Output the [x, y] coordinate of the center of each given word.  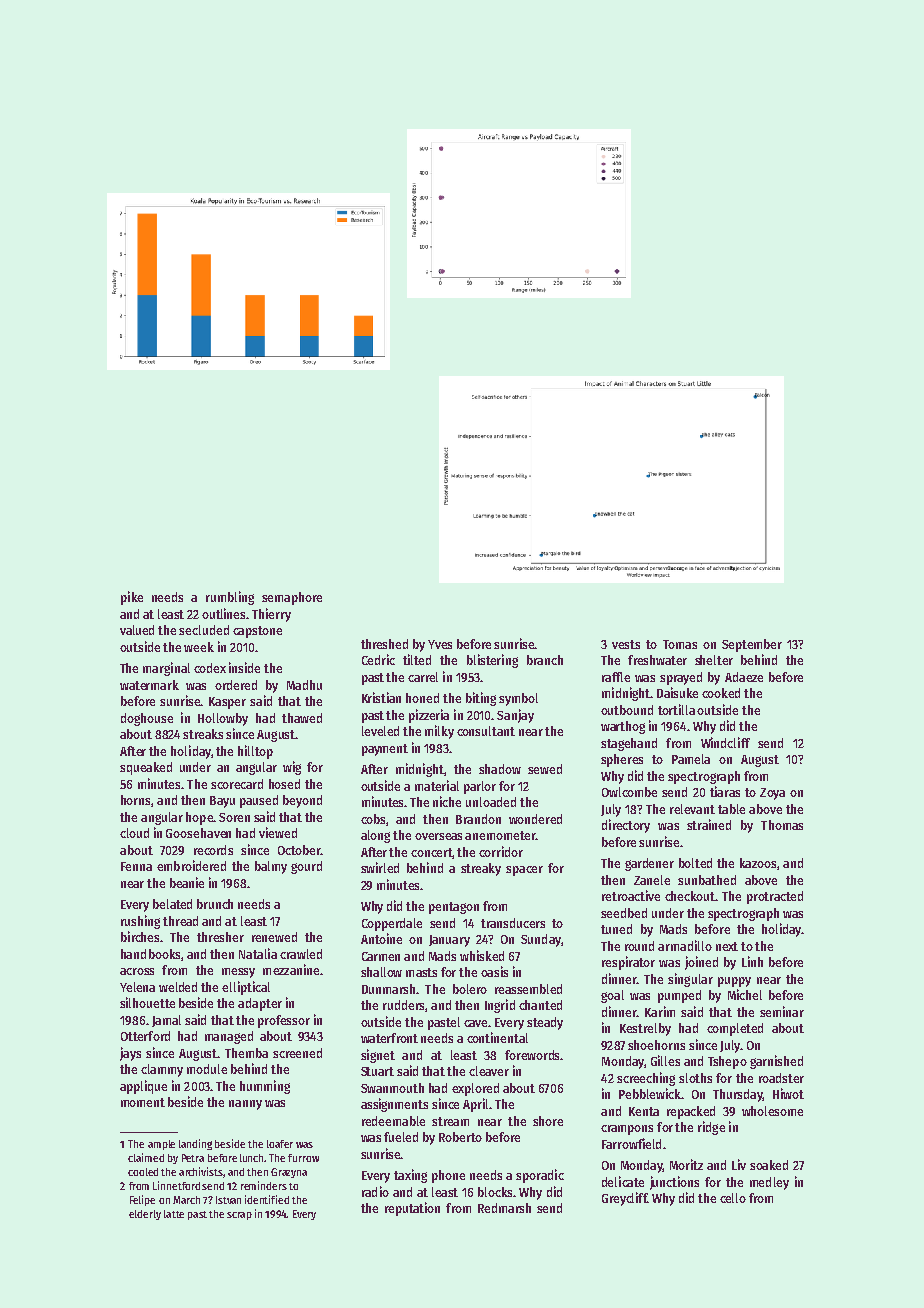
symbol [518, 699]
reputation [412, 1209]
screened [297, 1053]
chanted [540, 1005]
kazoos [758, 863]
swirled [380, 867]
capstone [257, 632]
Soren [234, 817]
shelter [714, 660]
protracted [775, 897]
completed [735, 1029]
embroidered [191, 865]
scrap [239, 1216]
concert [431, 852]
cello [733, 1198]
